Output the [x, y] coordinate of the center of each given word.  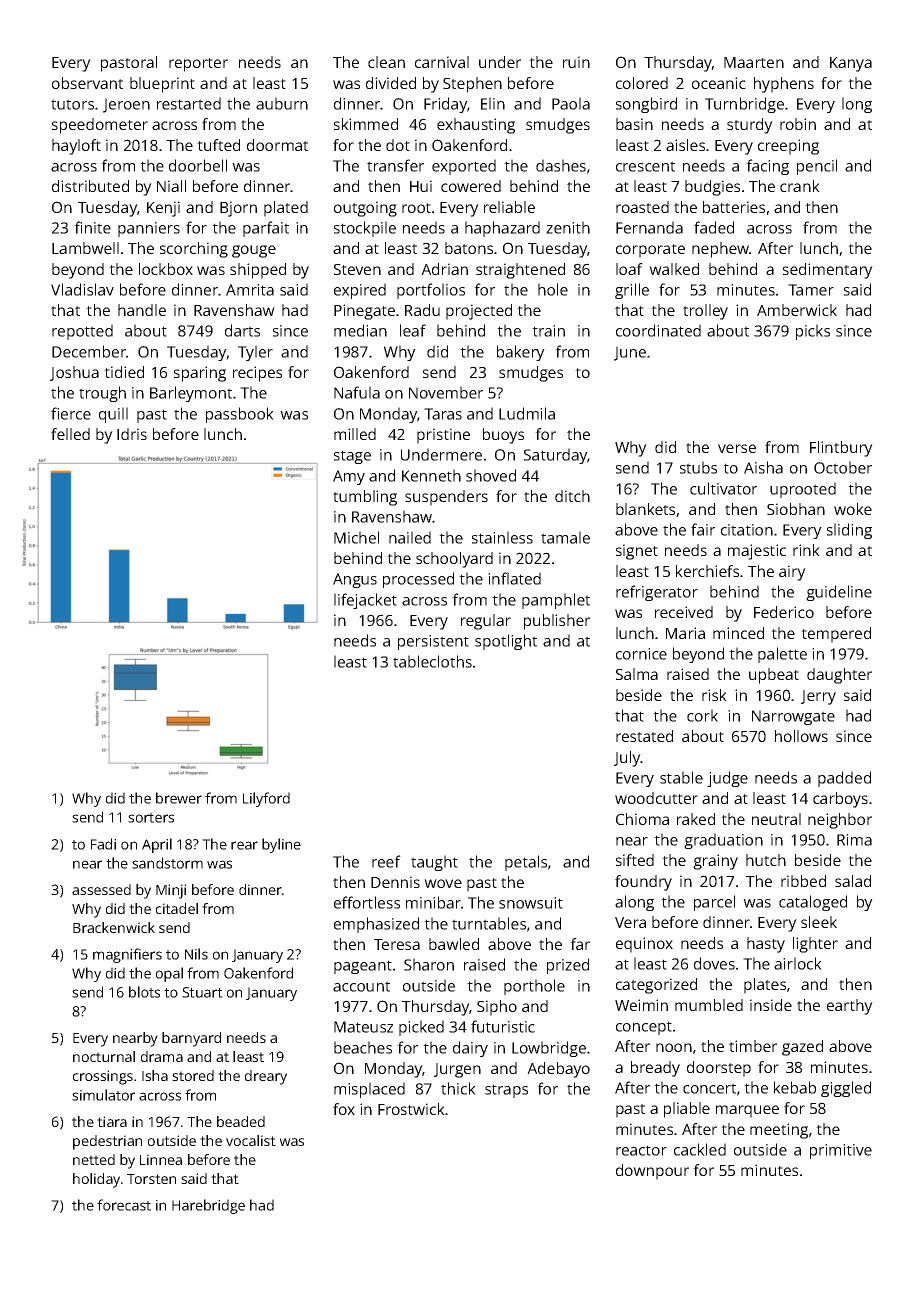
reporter [198, 65]
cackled [700, 1149]
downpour [652, 1172]
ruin [576, 62]
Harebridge [208, 1206]
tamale [565, 537]
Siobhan [796, 509]
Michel [356, 537]
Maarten [754, 62]
